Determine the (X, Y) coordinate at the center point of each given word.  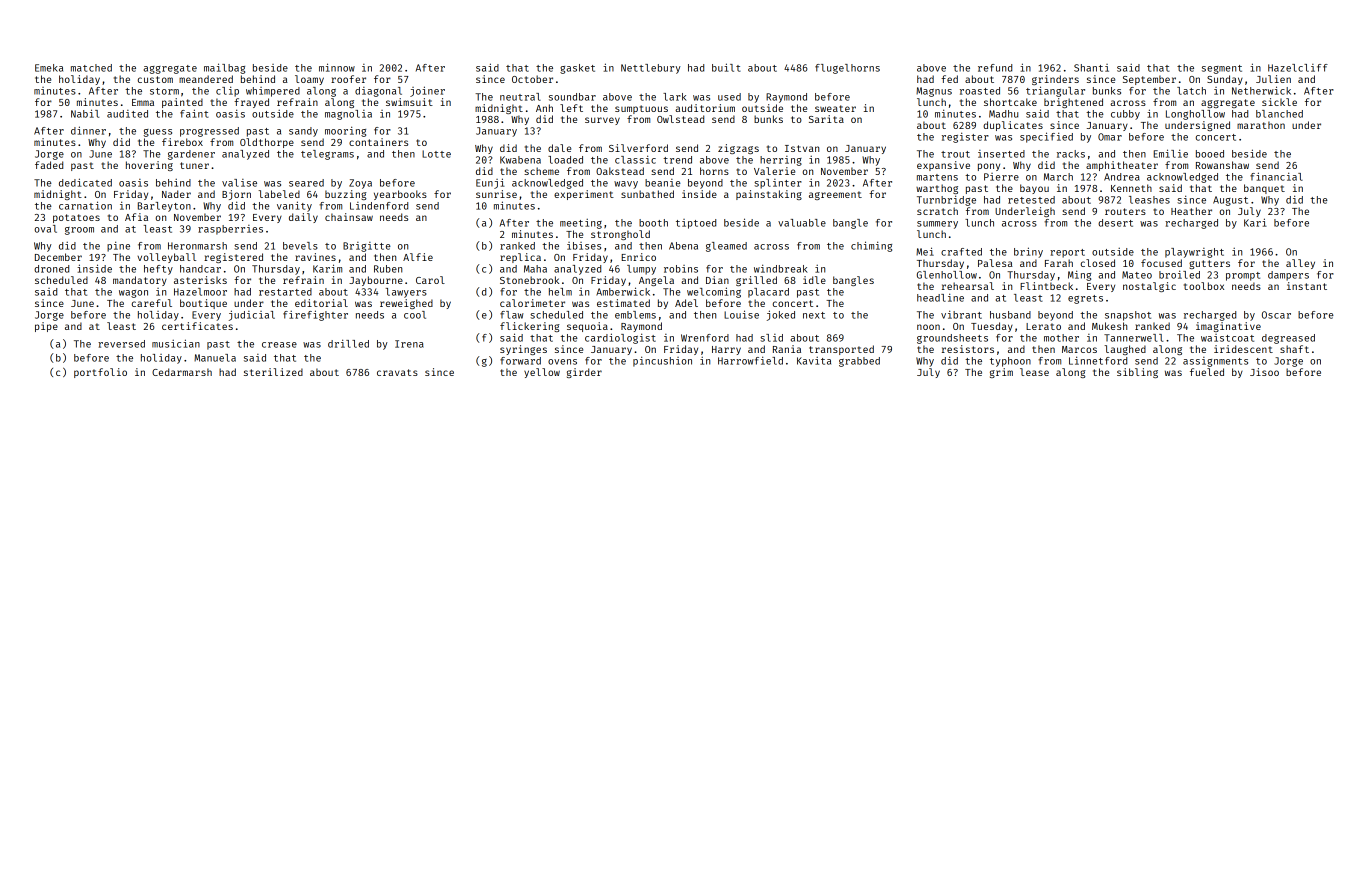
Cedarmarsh (182, 372)
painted (182, 103)
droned (51, 269)
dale (559, 148)
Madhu (1003, 114)
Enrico (639, 257)
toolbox (1204, 286)
